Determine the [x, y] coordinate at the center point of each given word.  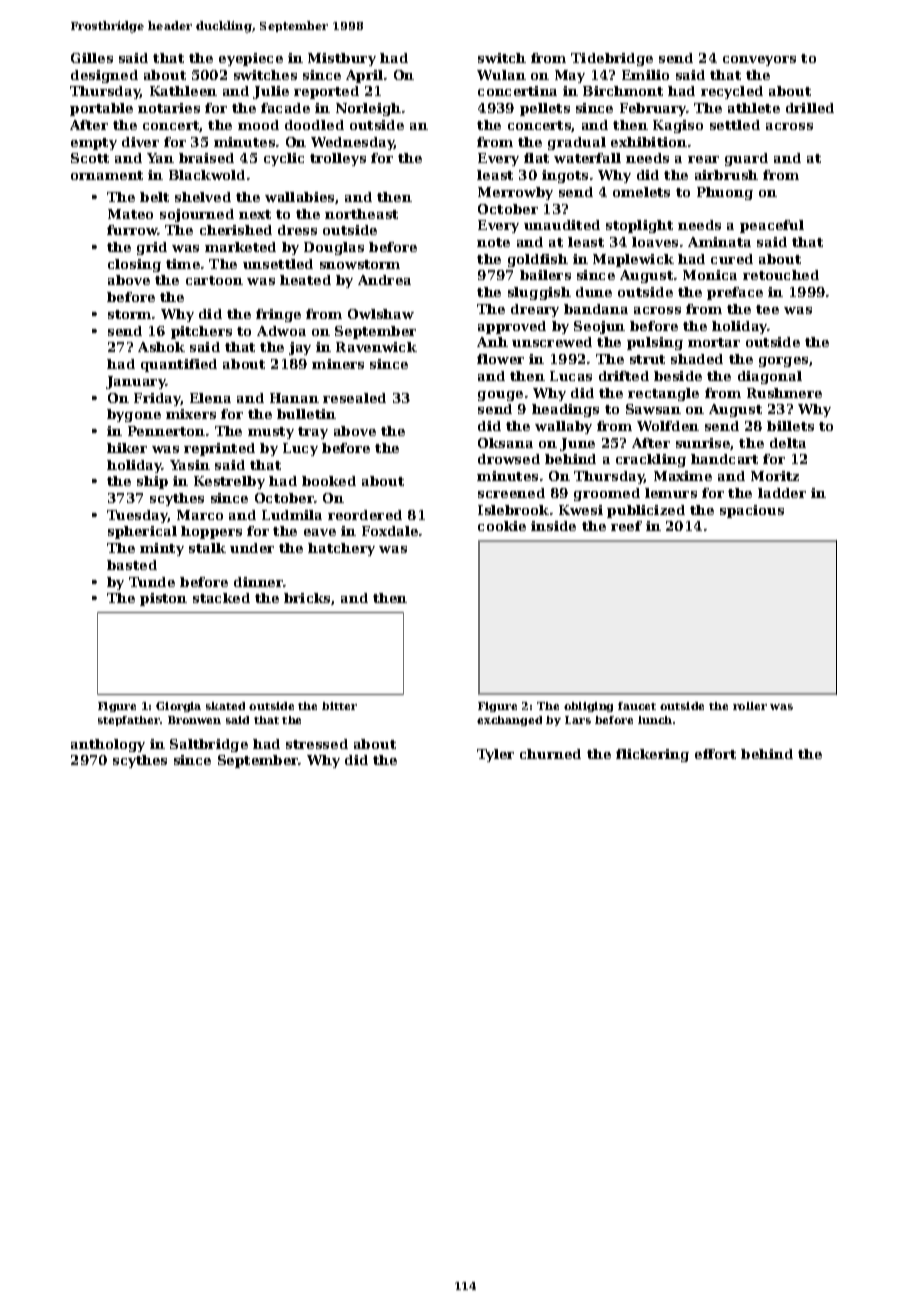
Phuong [725, 193]
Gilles [92, 58]
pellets [545, 109]
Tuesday [137, 516]
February [653, 109]
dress [297, 230]
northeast [361, 214]
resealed [354, 398]
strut [647, 359]
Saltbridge [209, 745]
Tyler [495, 755]
